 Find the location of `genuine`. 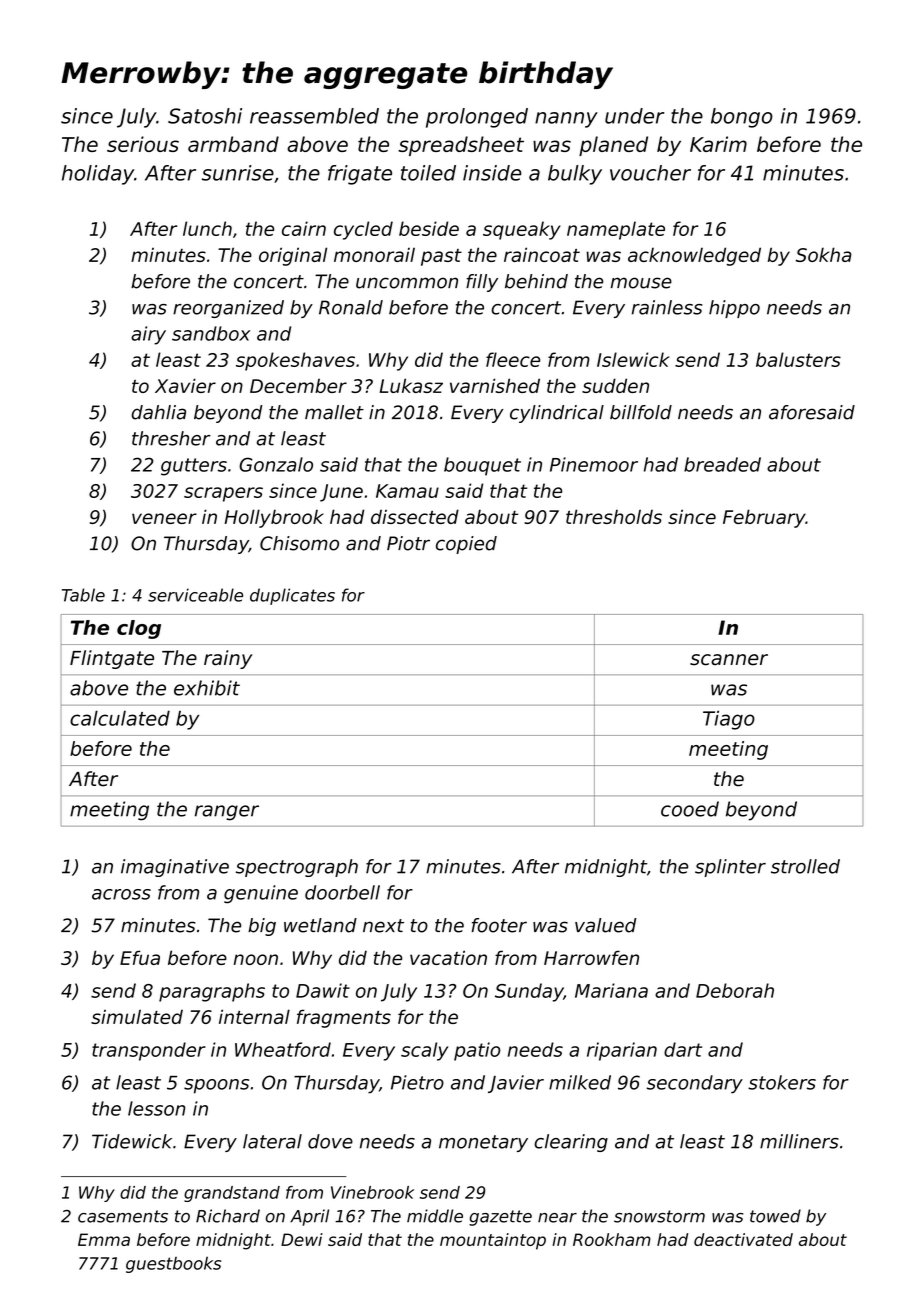

genuine is located at coordinates (261, 894).
